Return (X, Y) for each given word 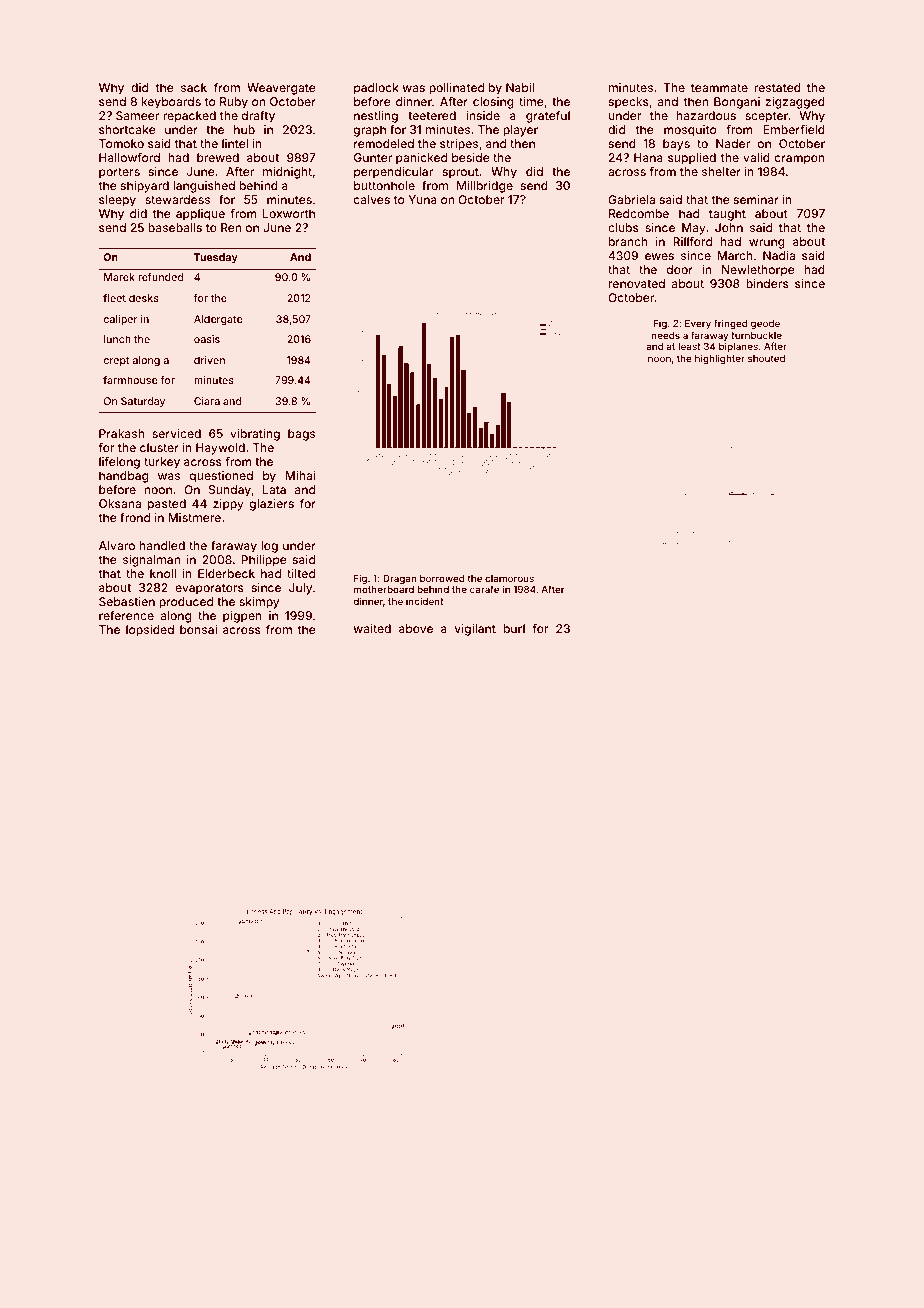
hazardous (706, 115)
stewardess (177, 199)
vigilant (475, 630)
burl (514, 628)
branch (628, 241)
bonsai (198, 629)
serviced (176, 433)
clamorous (509, 578)
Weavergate (281, 89)
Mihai (300, 475)
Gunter (373, 157)
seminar (756, 199)
